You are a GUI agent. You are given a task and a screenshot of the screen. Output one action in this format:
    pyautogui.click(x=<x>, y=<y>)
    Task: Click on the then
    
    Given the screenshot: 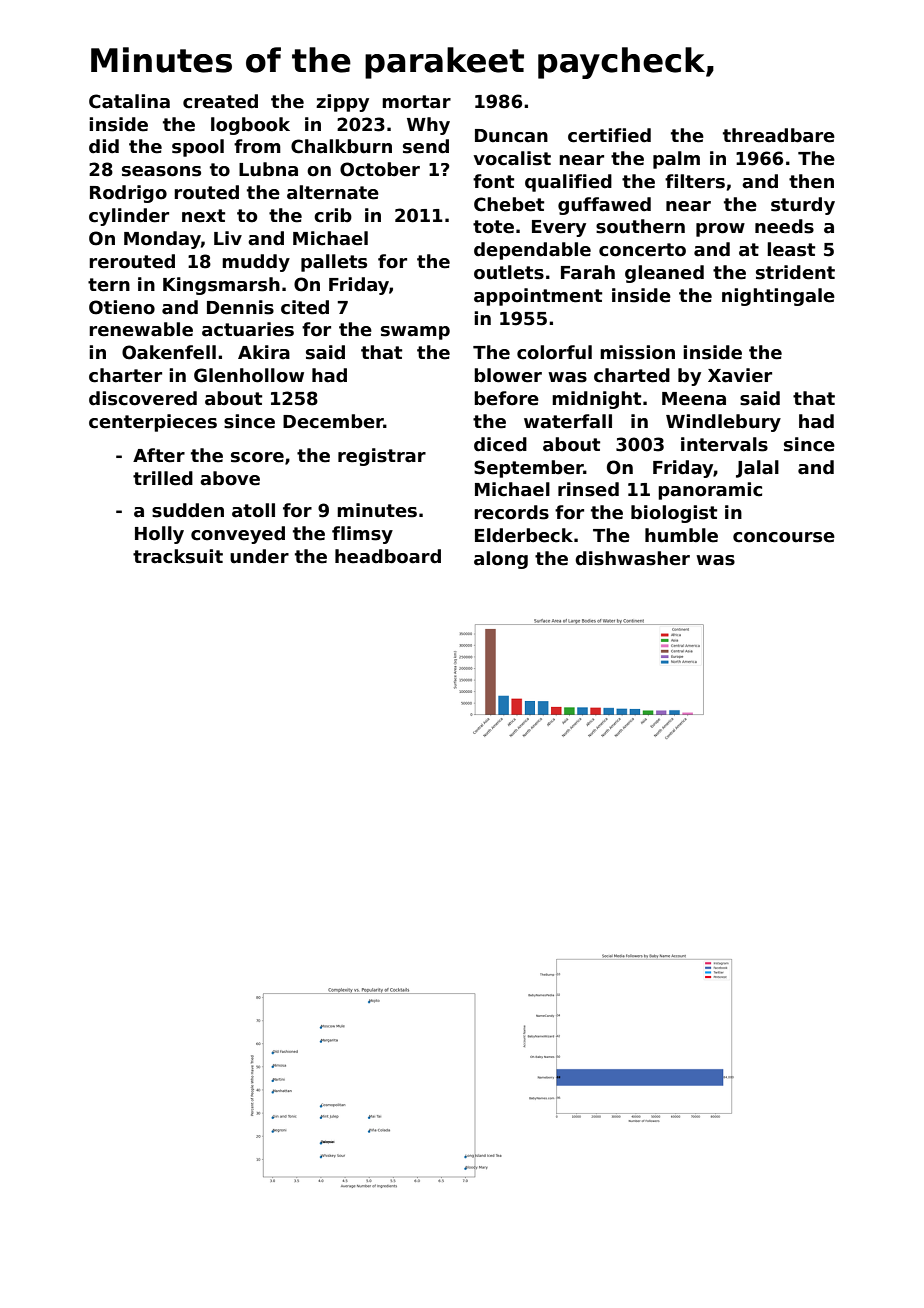 What is the action you would take?
    pyautogui.click(x=811, y=181)
